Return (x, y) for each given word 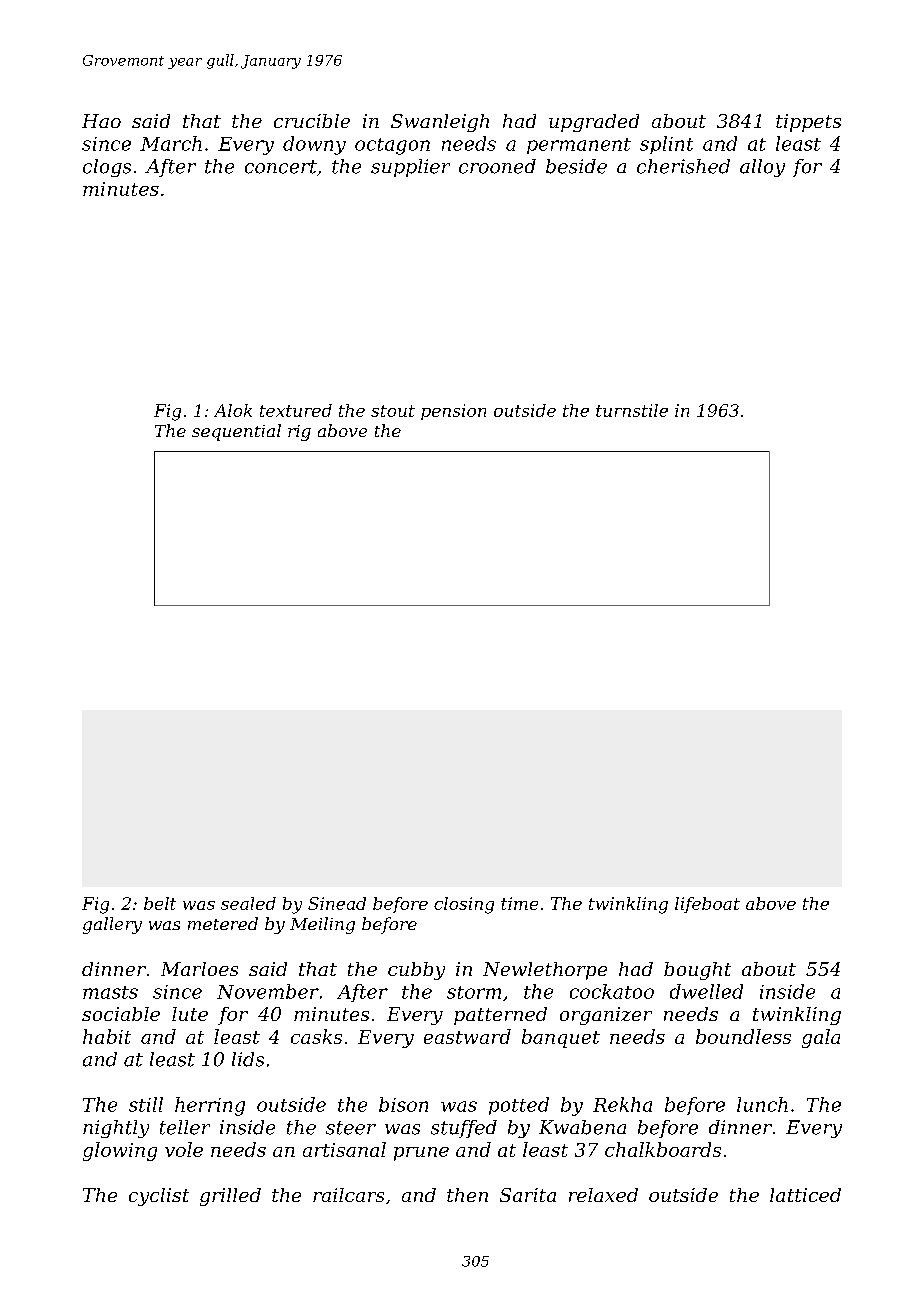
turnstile (632, 410)
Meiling (322, 925)
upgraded (594, 123)
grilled (230, 1197)
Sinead (337, 903)
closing (464, 905)
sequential (236, 432)
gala (821, 1038)
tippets (808, 123)
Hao (101, 121)
